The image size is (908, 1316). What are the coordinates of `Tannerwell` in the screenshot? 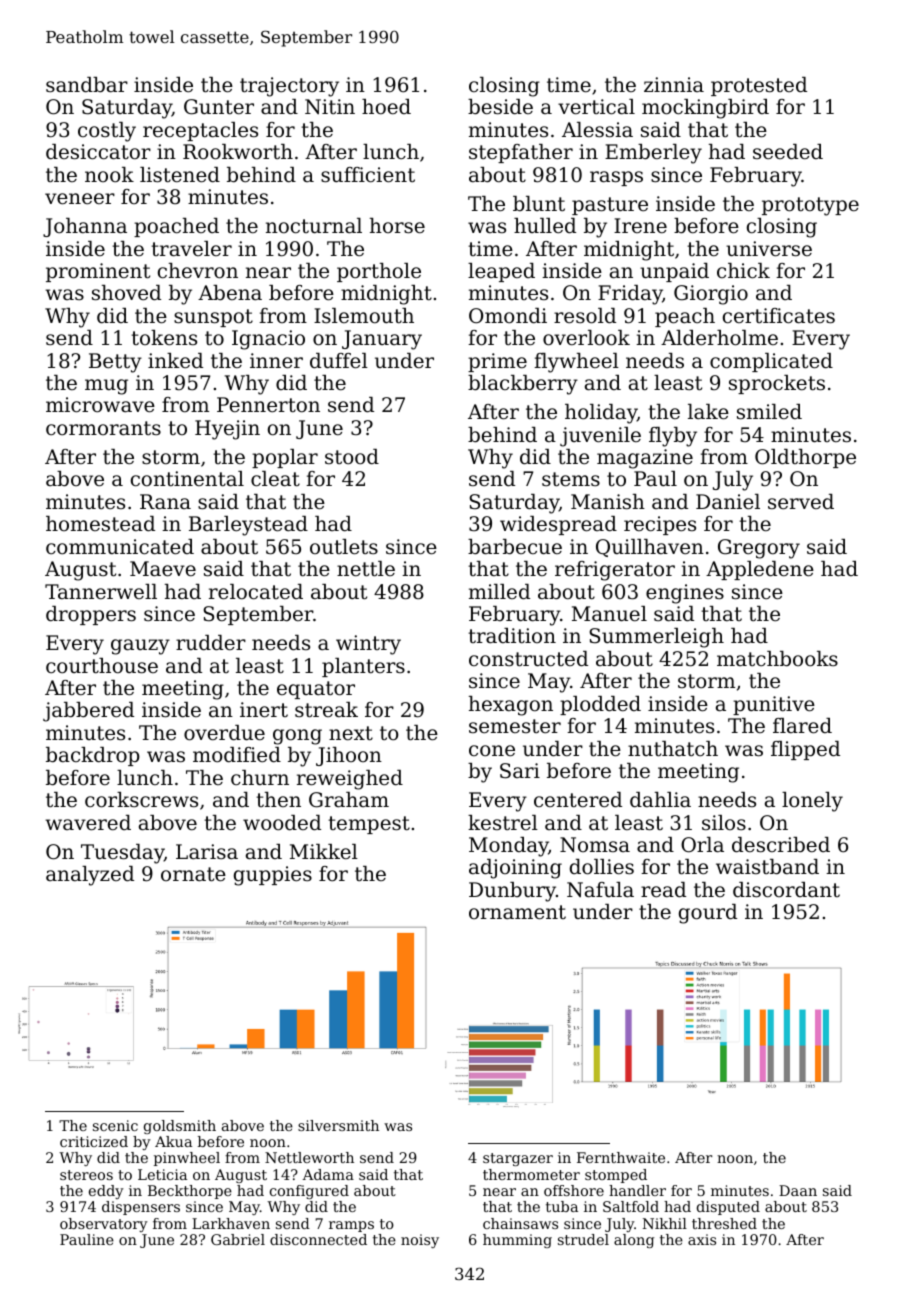 It's located at (101, 592).
